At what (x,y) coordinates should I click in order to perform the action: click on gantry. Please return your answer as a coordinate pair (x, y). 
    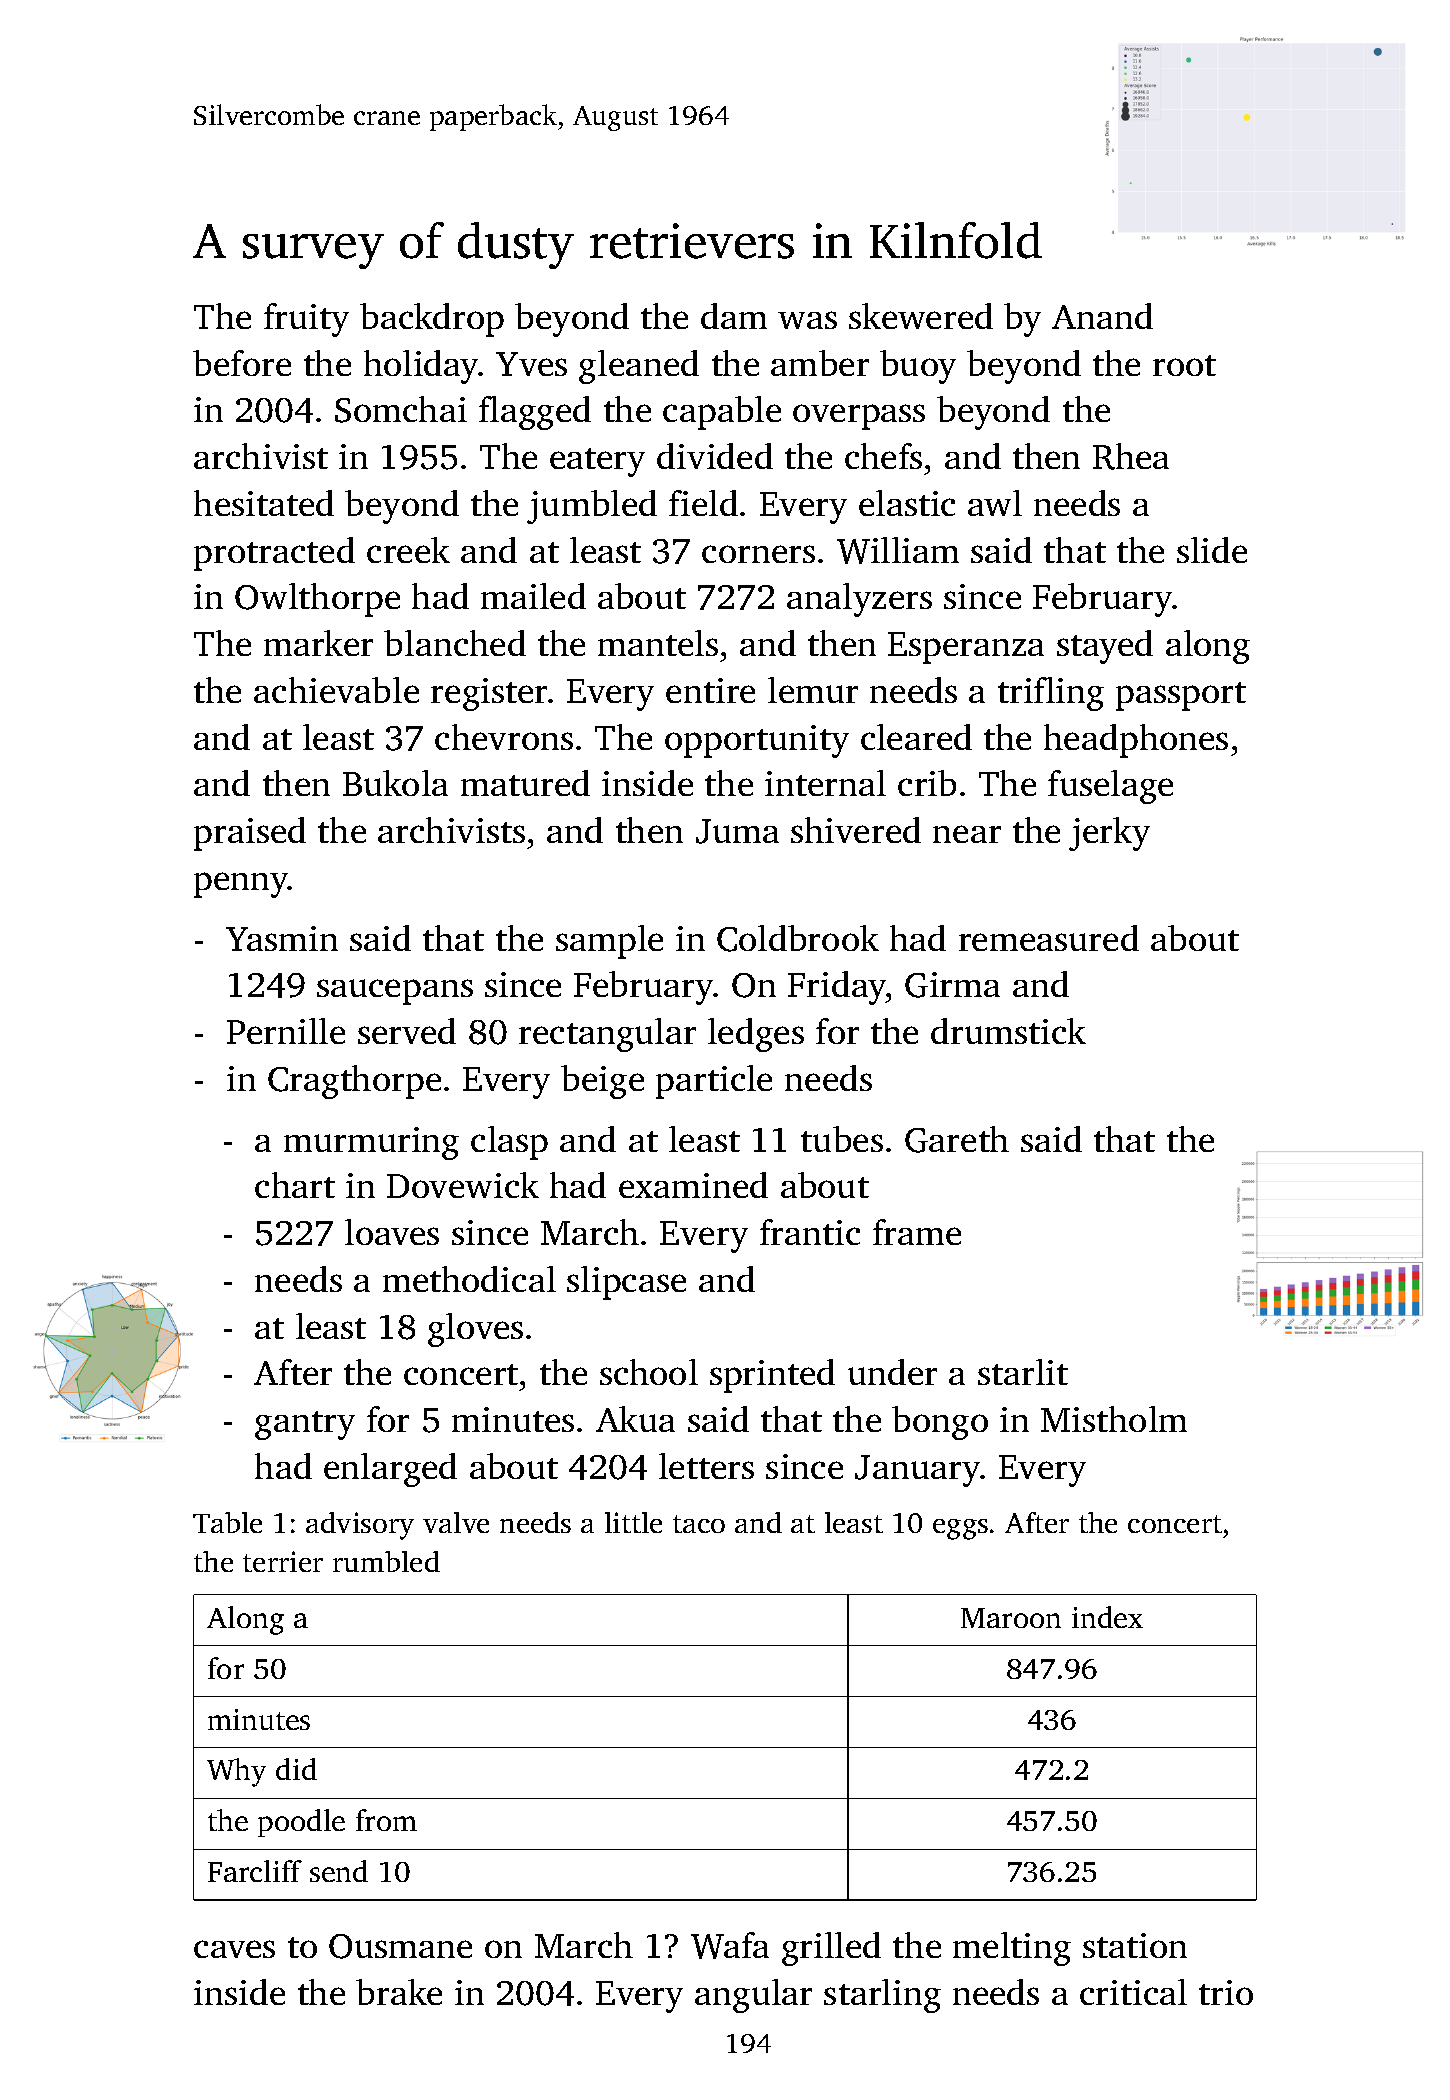
    Looking at the image, I should click on (305, 1425).
